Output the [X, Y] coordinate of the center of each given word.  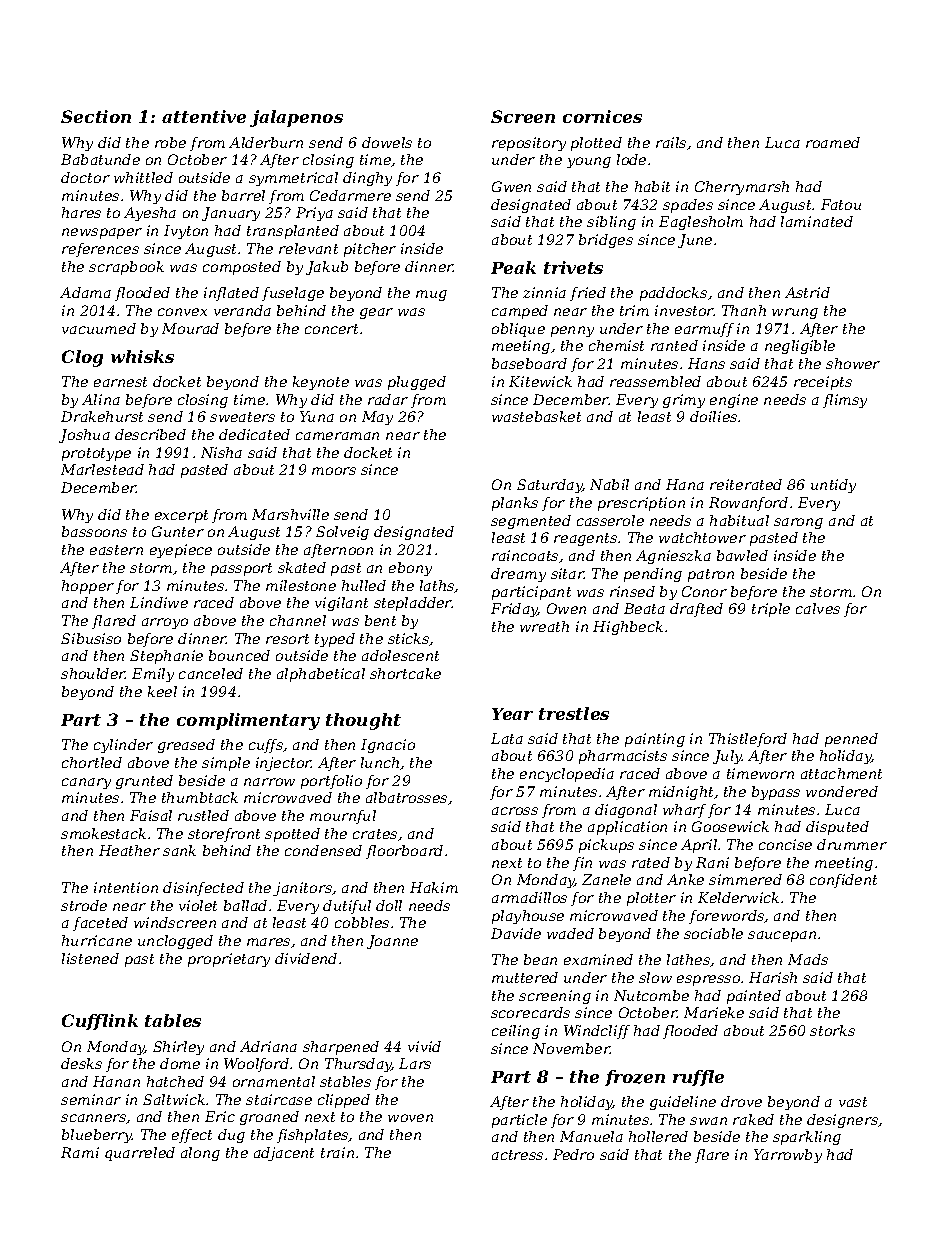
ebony [410, 569]
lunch [380, 762]
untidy [833, 486]
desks [81, 1063]
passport [241, 569]
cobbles [362, 922]
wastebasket [536, 416]
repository [529, 144]
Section [96, 116]
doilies [713, 416]
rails [671, 142]
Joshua [84, 436]
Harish [773, 977]
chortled [92, 762]
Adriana [268, 1046]
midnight [681, 793]
